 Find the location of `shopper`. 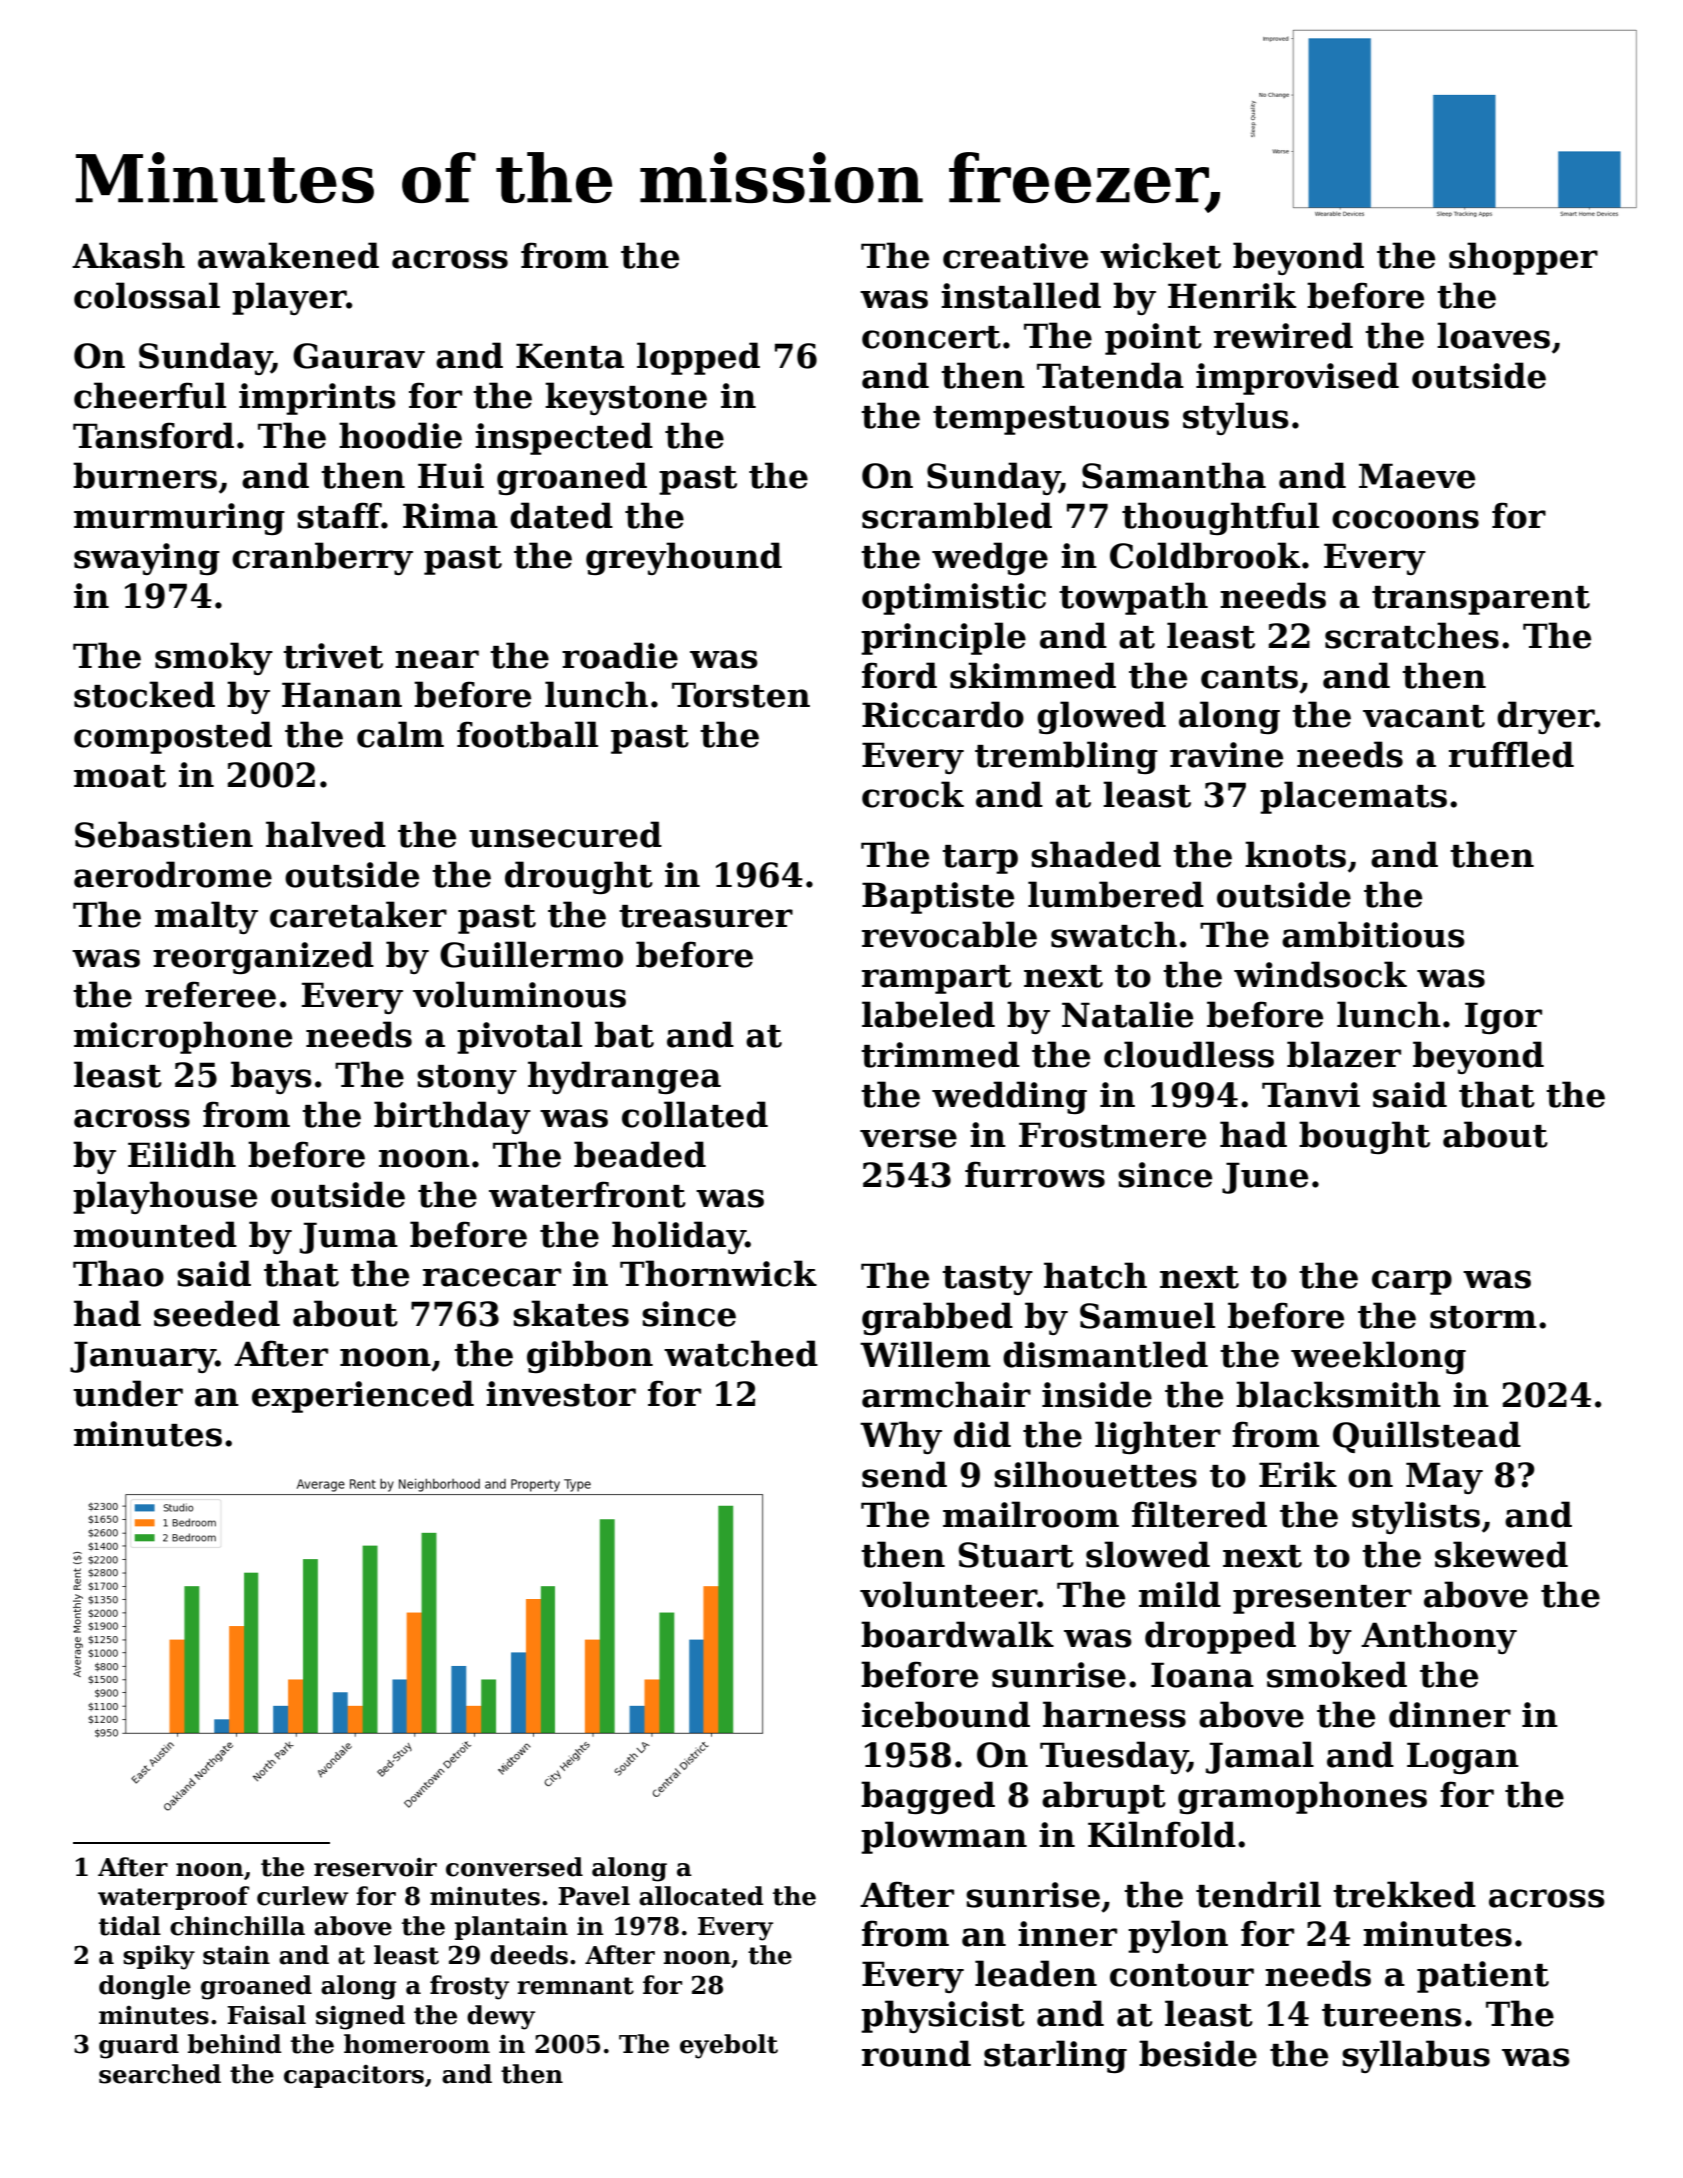

shopper is located at coordinates (1523, 258).
